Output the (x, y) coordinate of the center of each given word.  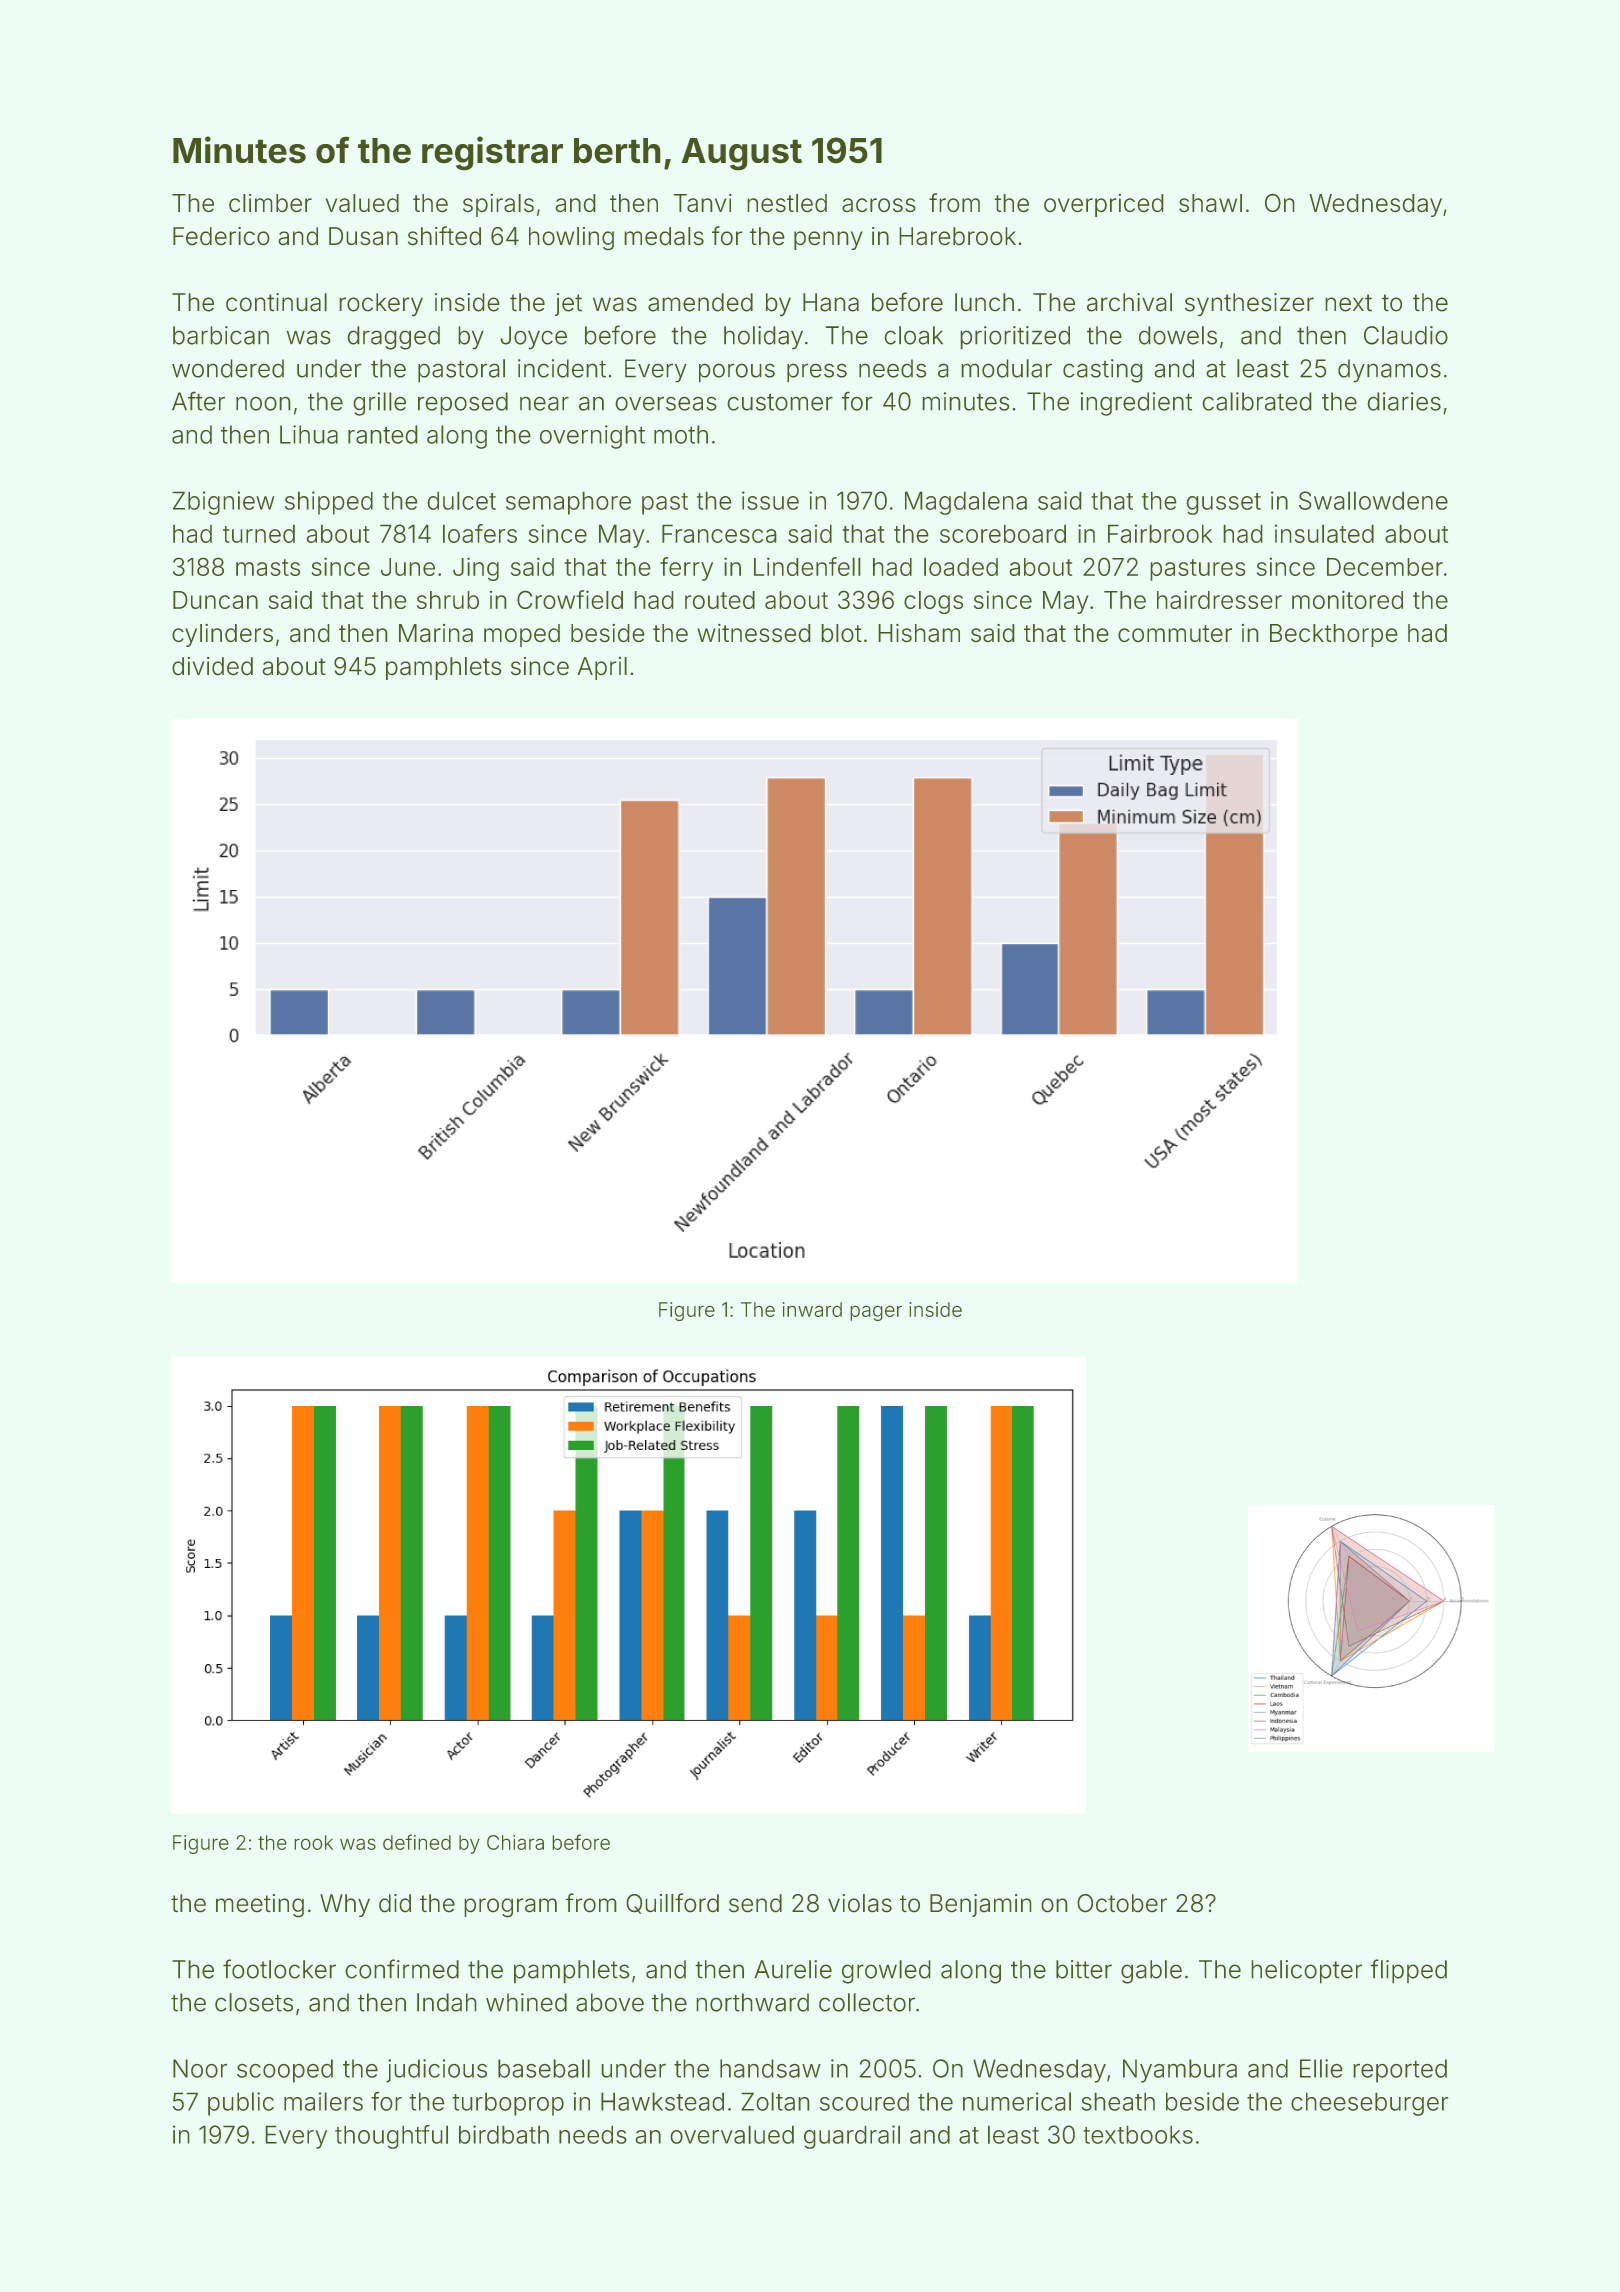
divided (212, 666)
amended (700, 302)
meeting (260, 1906)
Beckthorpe (1334, 635)
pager (876, 1313)
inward (812, 1309)
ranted (383, 434)
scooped (285, 2071)
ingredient (1136, 404)
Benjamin (981, 1905)
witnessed (754, 633)
